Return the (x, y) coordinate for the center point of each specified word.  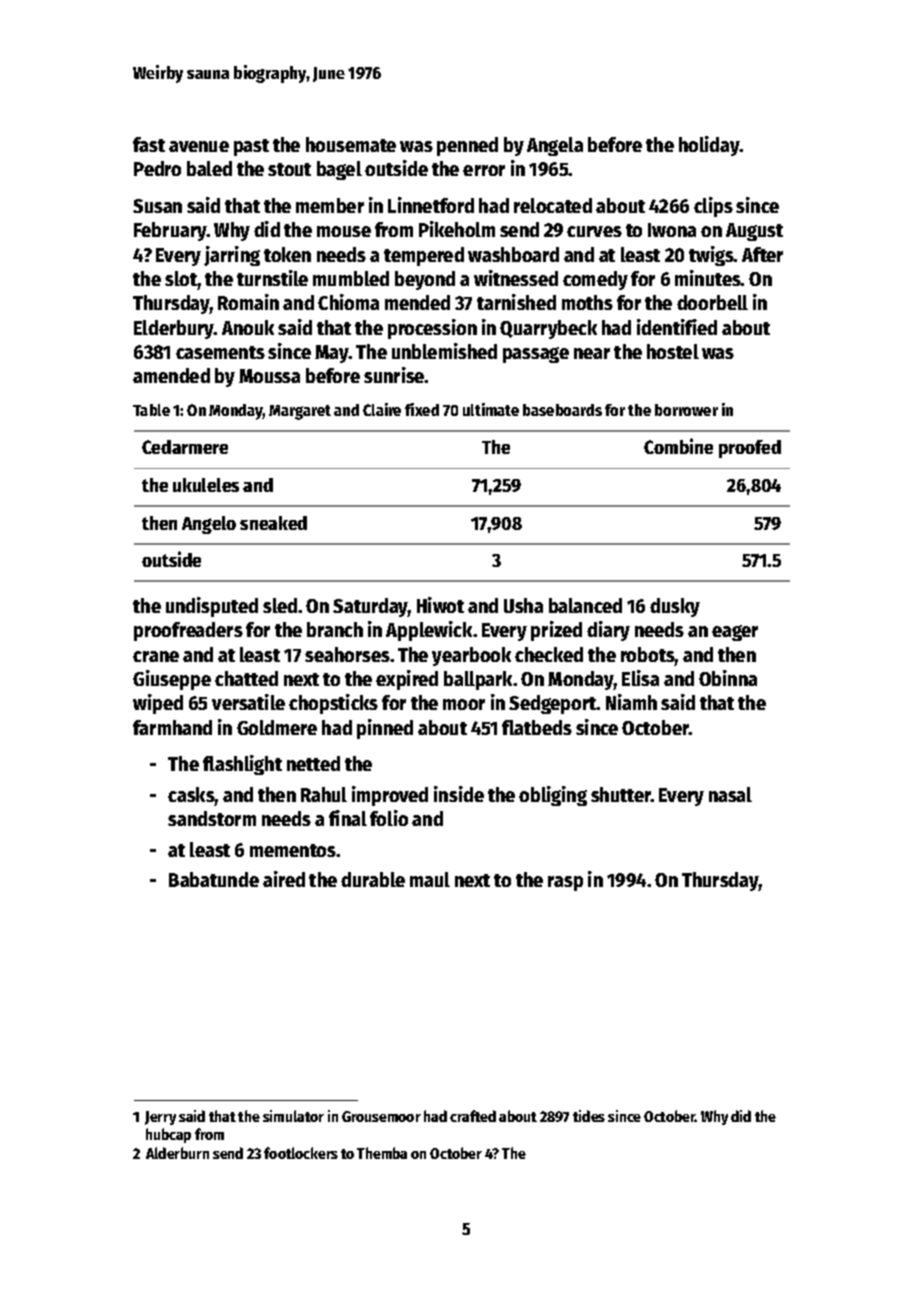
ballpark (479, 680)
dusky (675, 607)
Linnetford (431, 205)
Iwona (672, 230)
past (251, 147)
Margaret (300, 412)
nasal (730, 794)
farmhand (172, 727)
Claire (382, 409)
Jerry (160, 1118)
